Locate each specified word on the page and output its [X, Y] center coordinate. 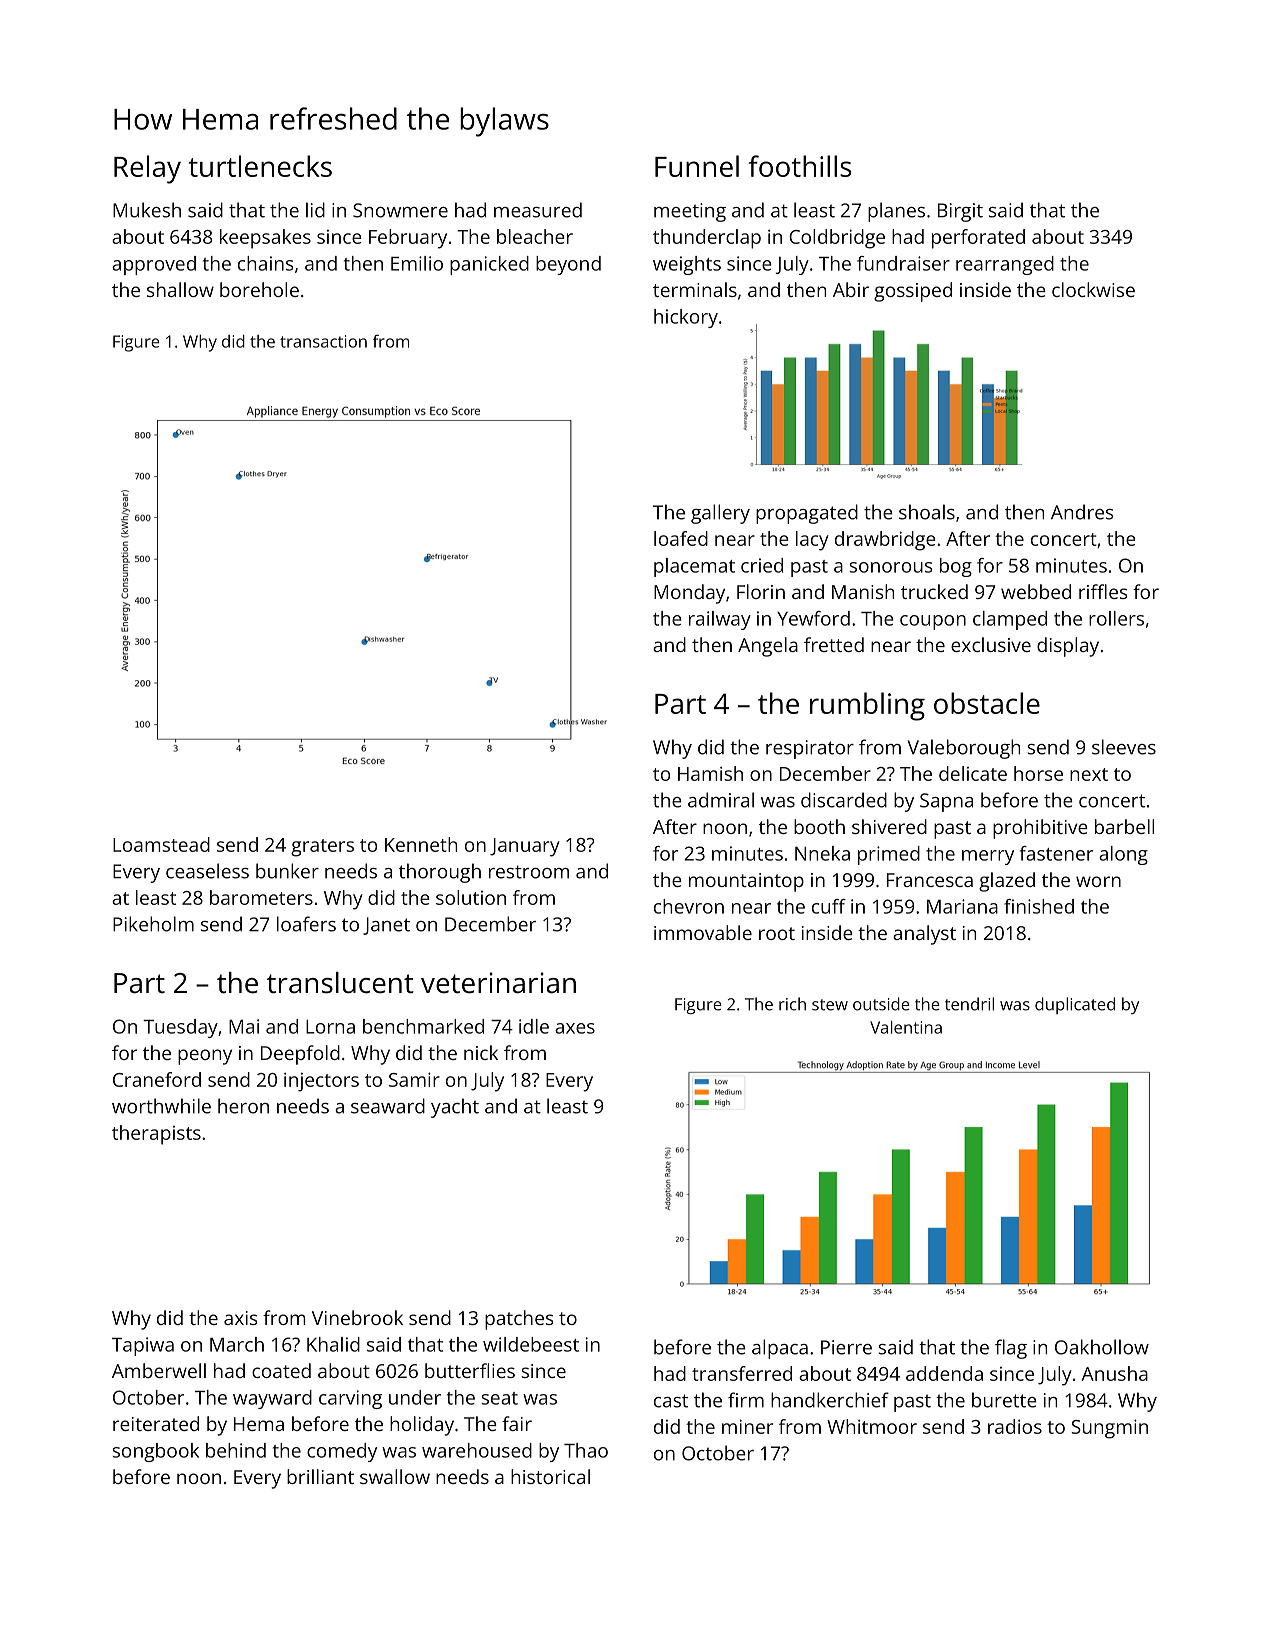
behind [236, 1450]
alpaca [780, 1349]
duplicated [1075, 1005]
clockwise [1093, 289]
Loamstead [161, 844]
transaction [323, 341]
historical [550, 1476]
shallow [180, 289]
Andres [1082, 512]
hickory [686, 318]
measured [538, 210]
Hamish [710, 773]
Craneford [157, 1079]
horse [1038, 773]
